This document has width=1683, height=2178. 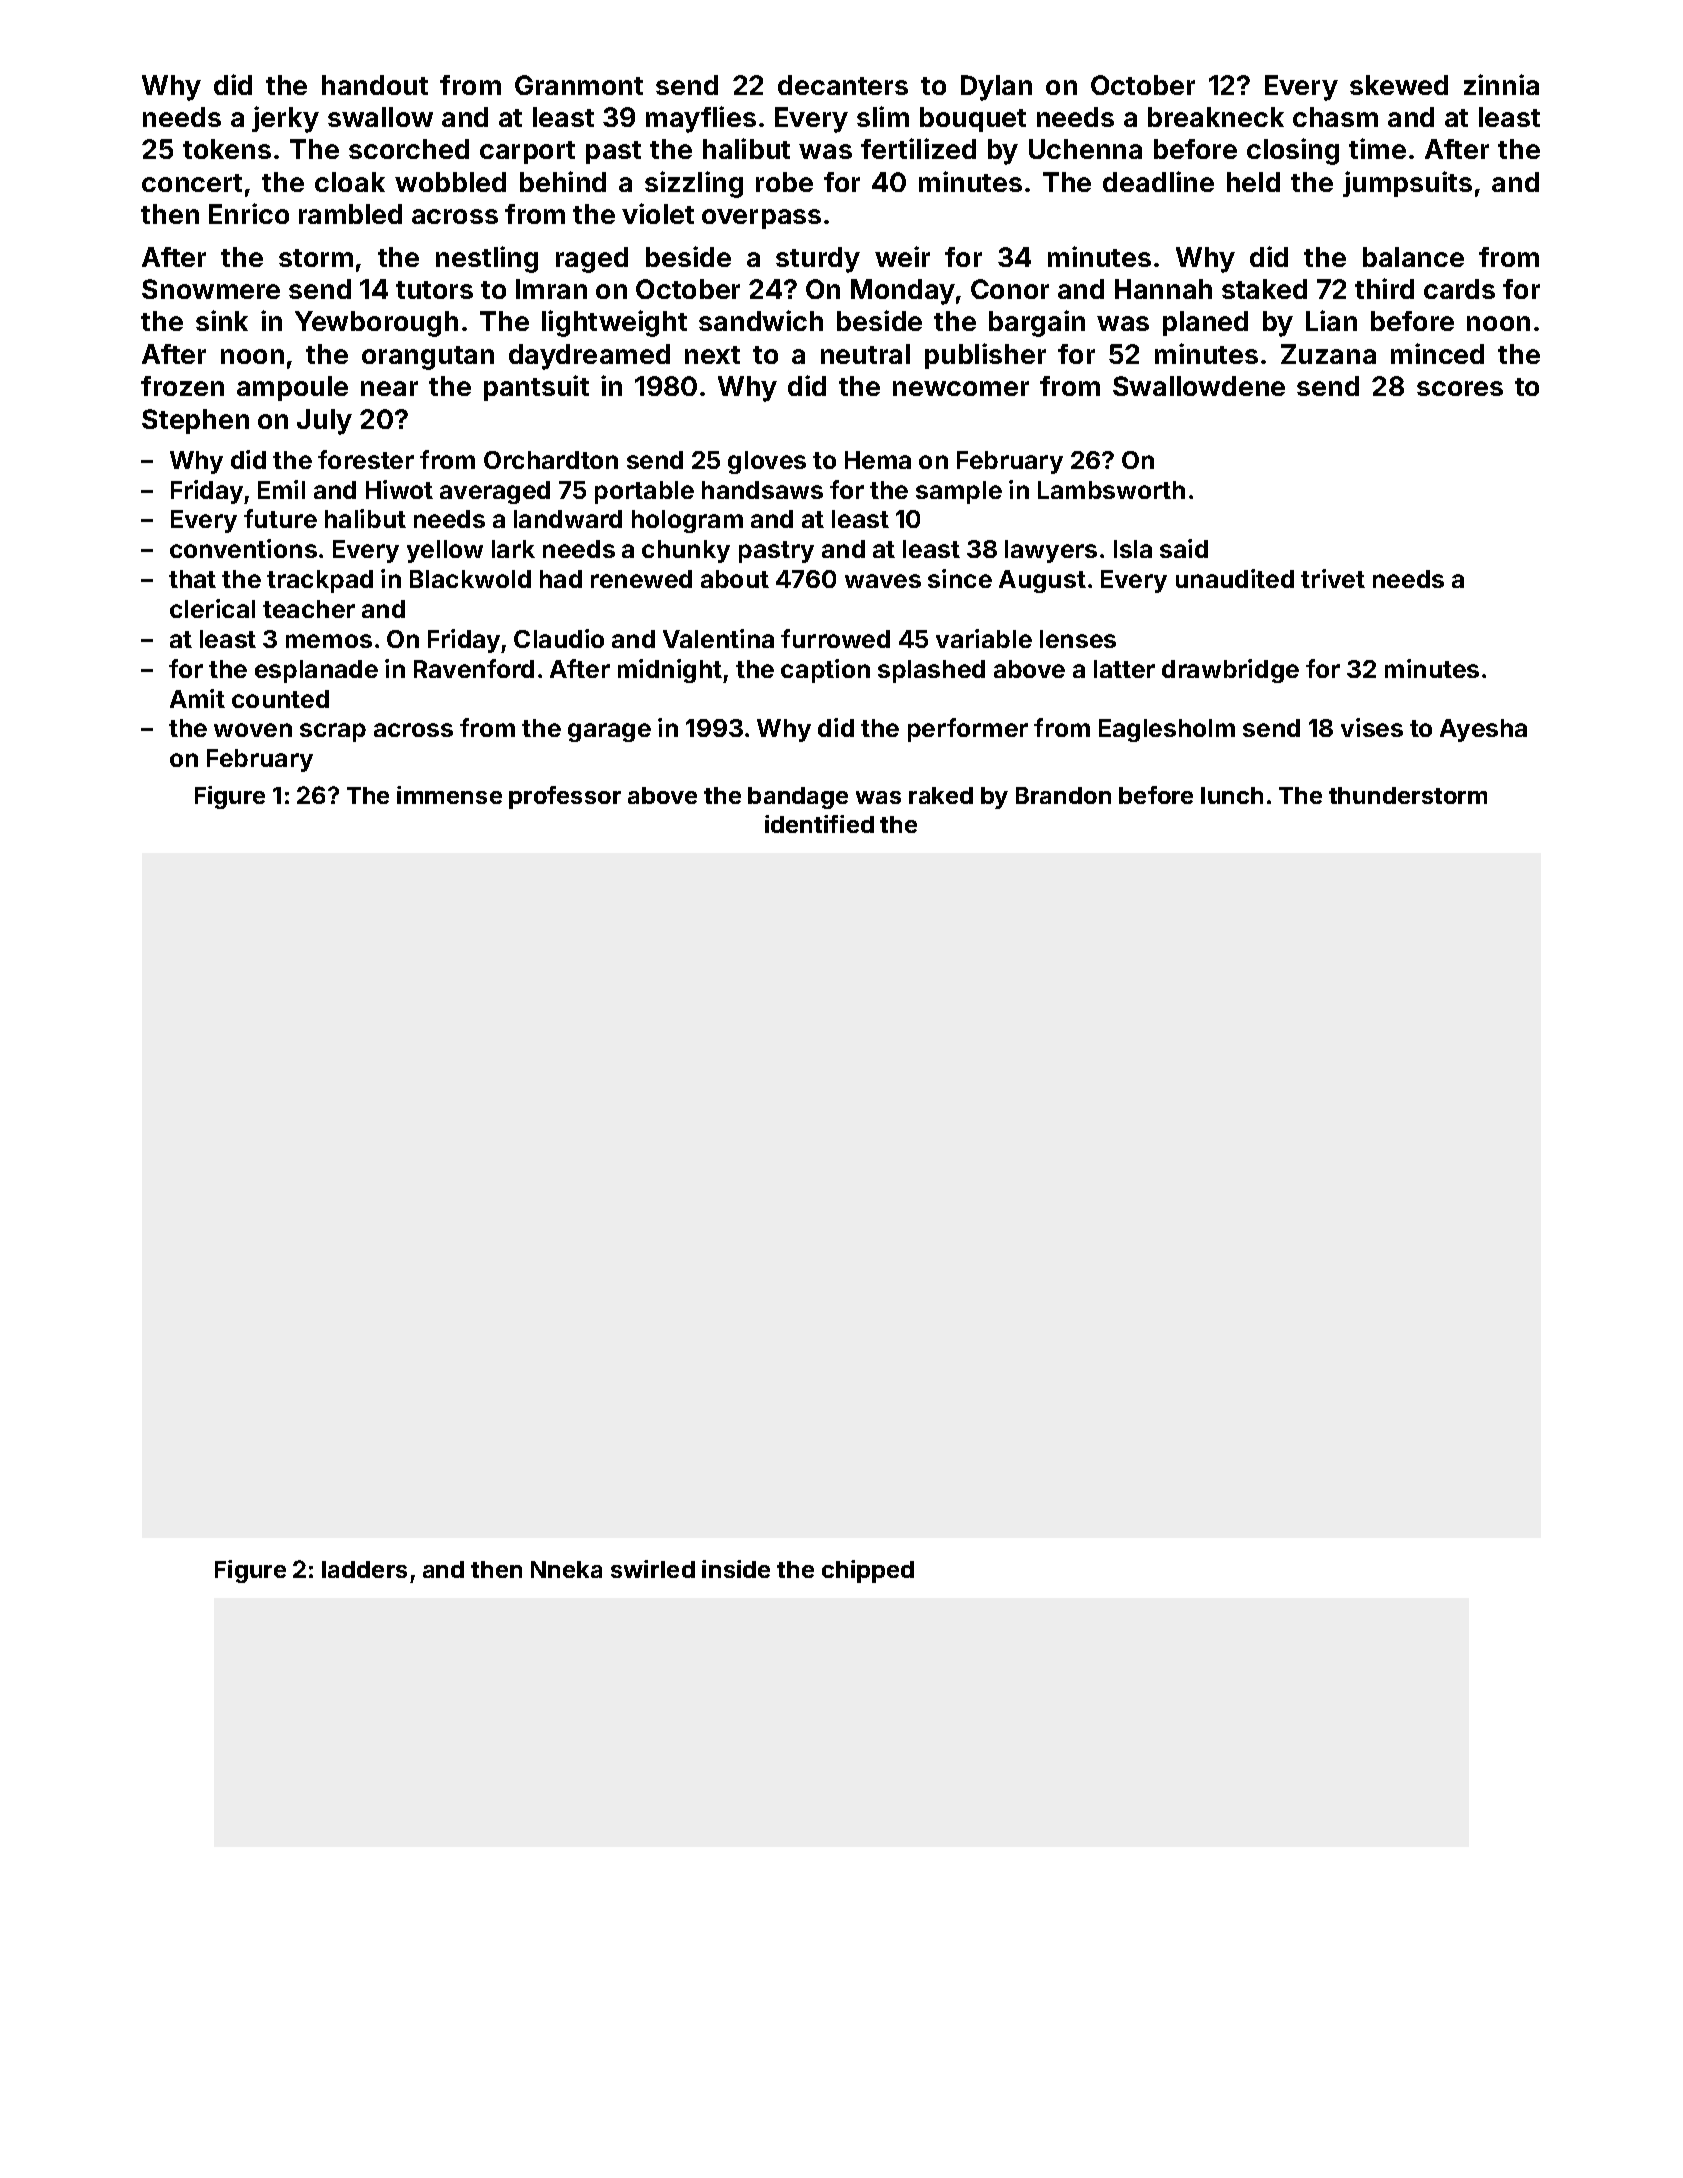 I want to click on identified, so click(x=819, y=824).
